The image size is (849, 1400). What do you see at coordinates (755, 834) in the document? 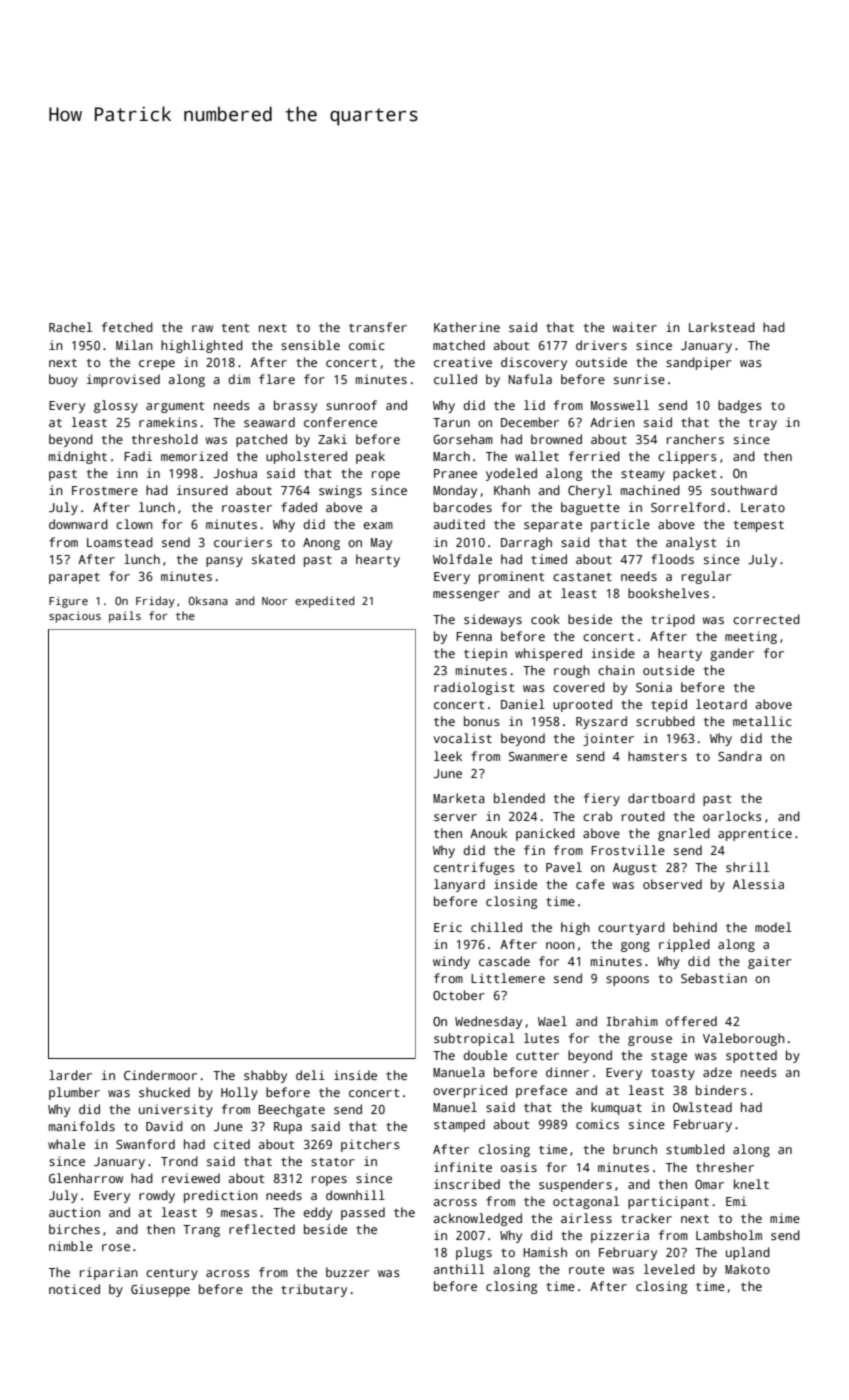
I see `apprentice` at bounding box center [755, 834].
